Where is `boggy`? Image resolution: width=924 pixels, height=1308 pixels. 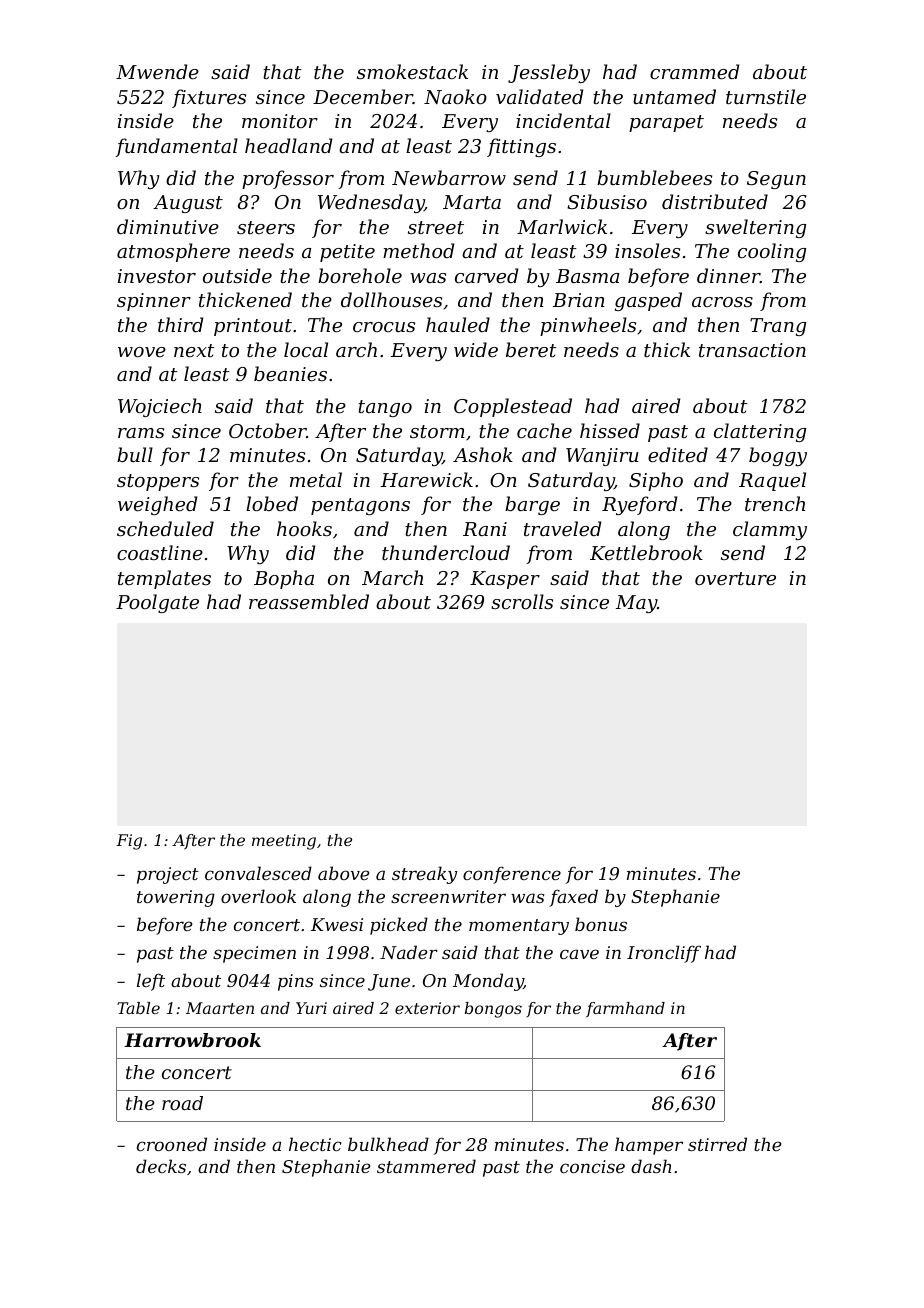 boggy is located at coordinates (778, 456).
